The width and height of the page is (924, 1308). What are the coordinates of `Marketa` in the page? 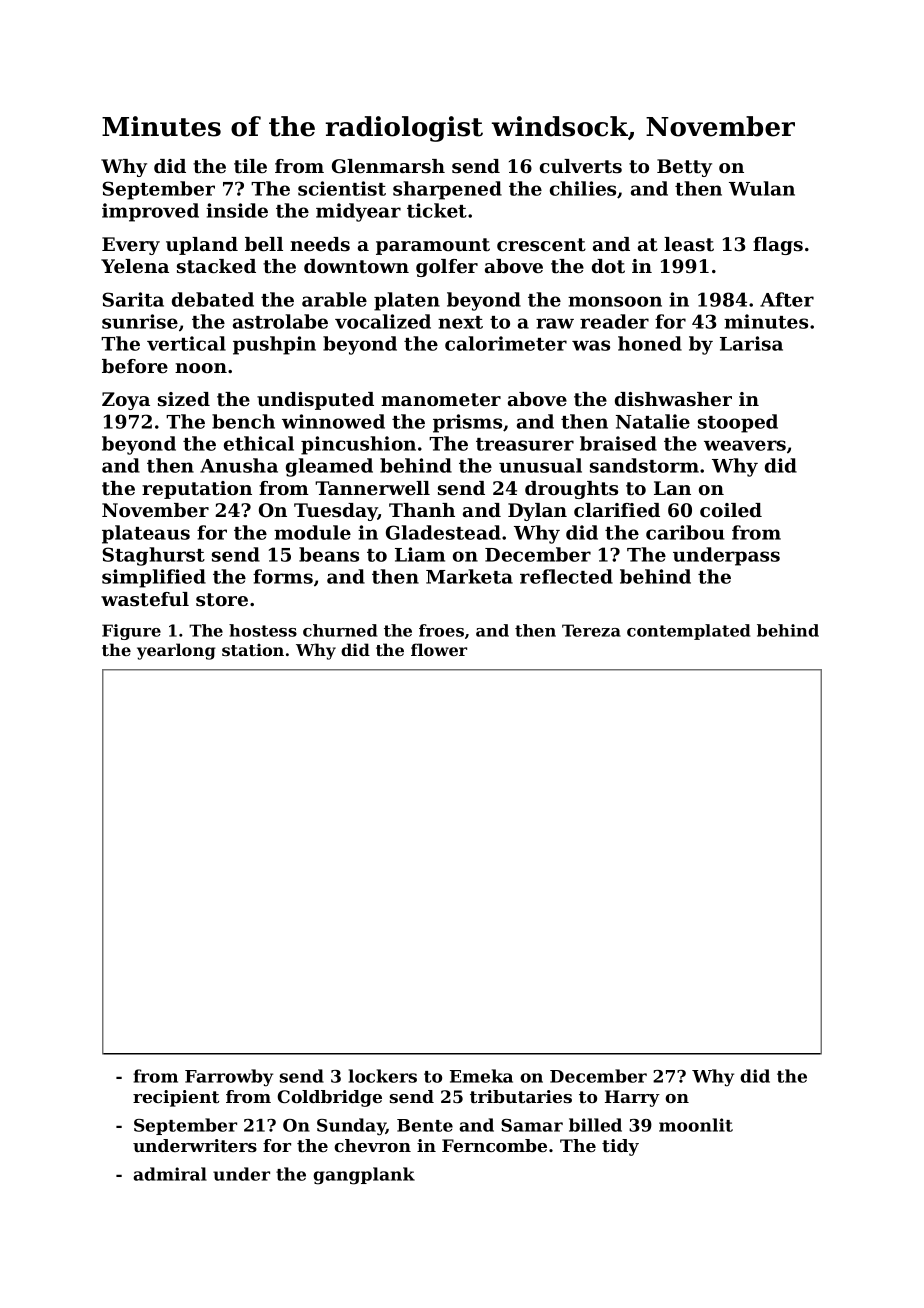 It's located at (469, 576).
